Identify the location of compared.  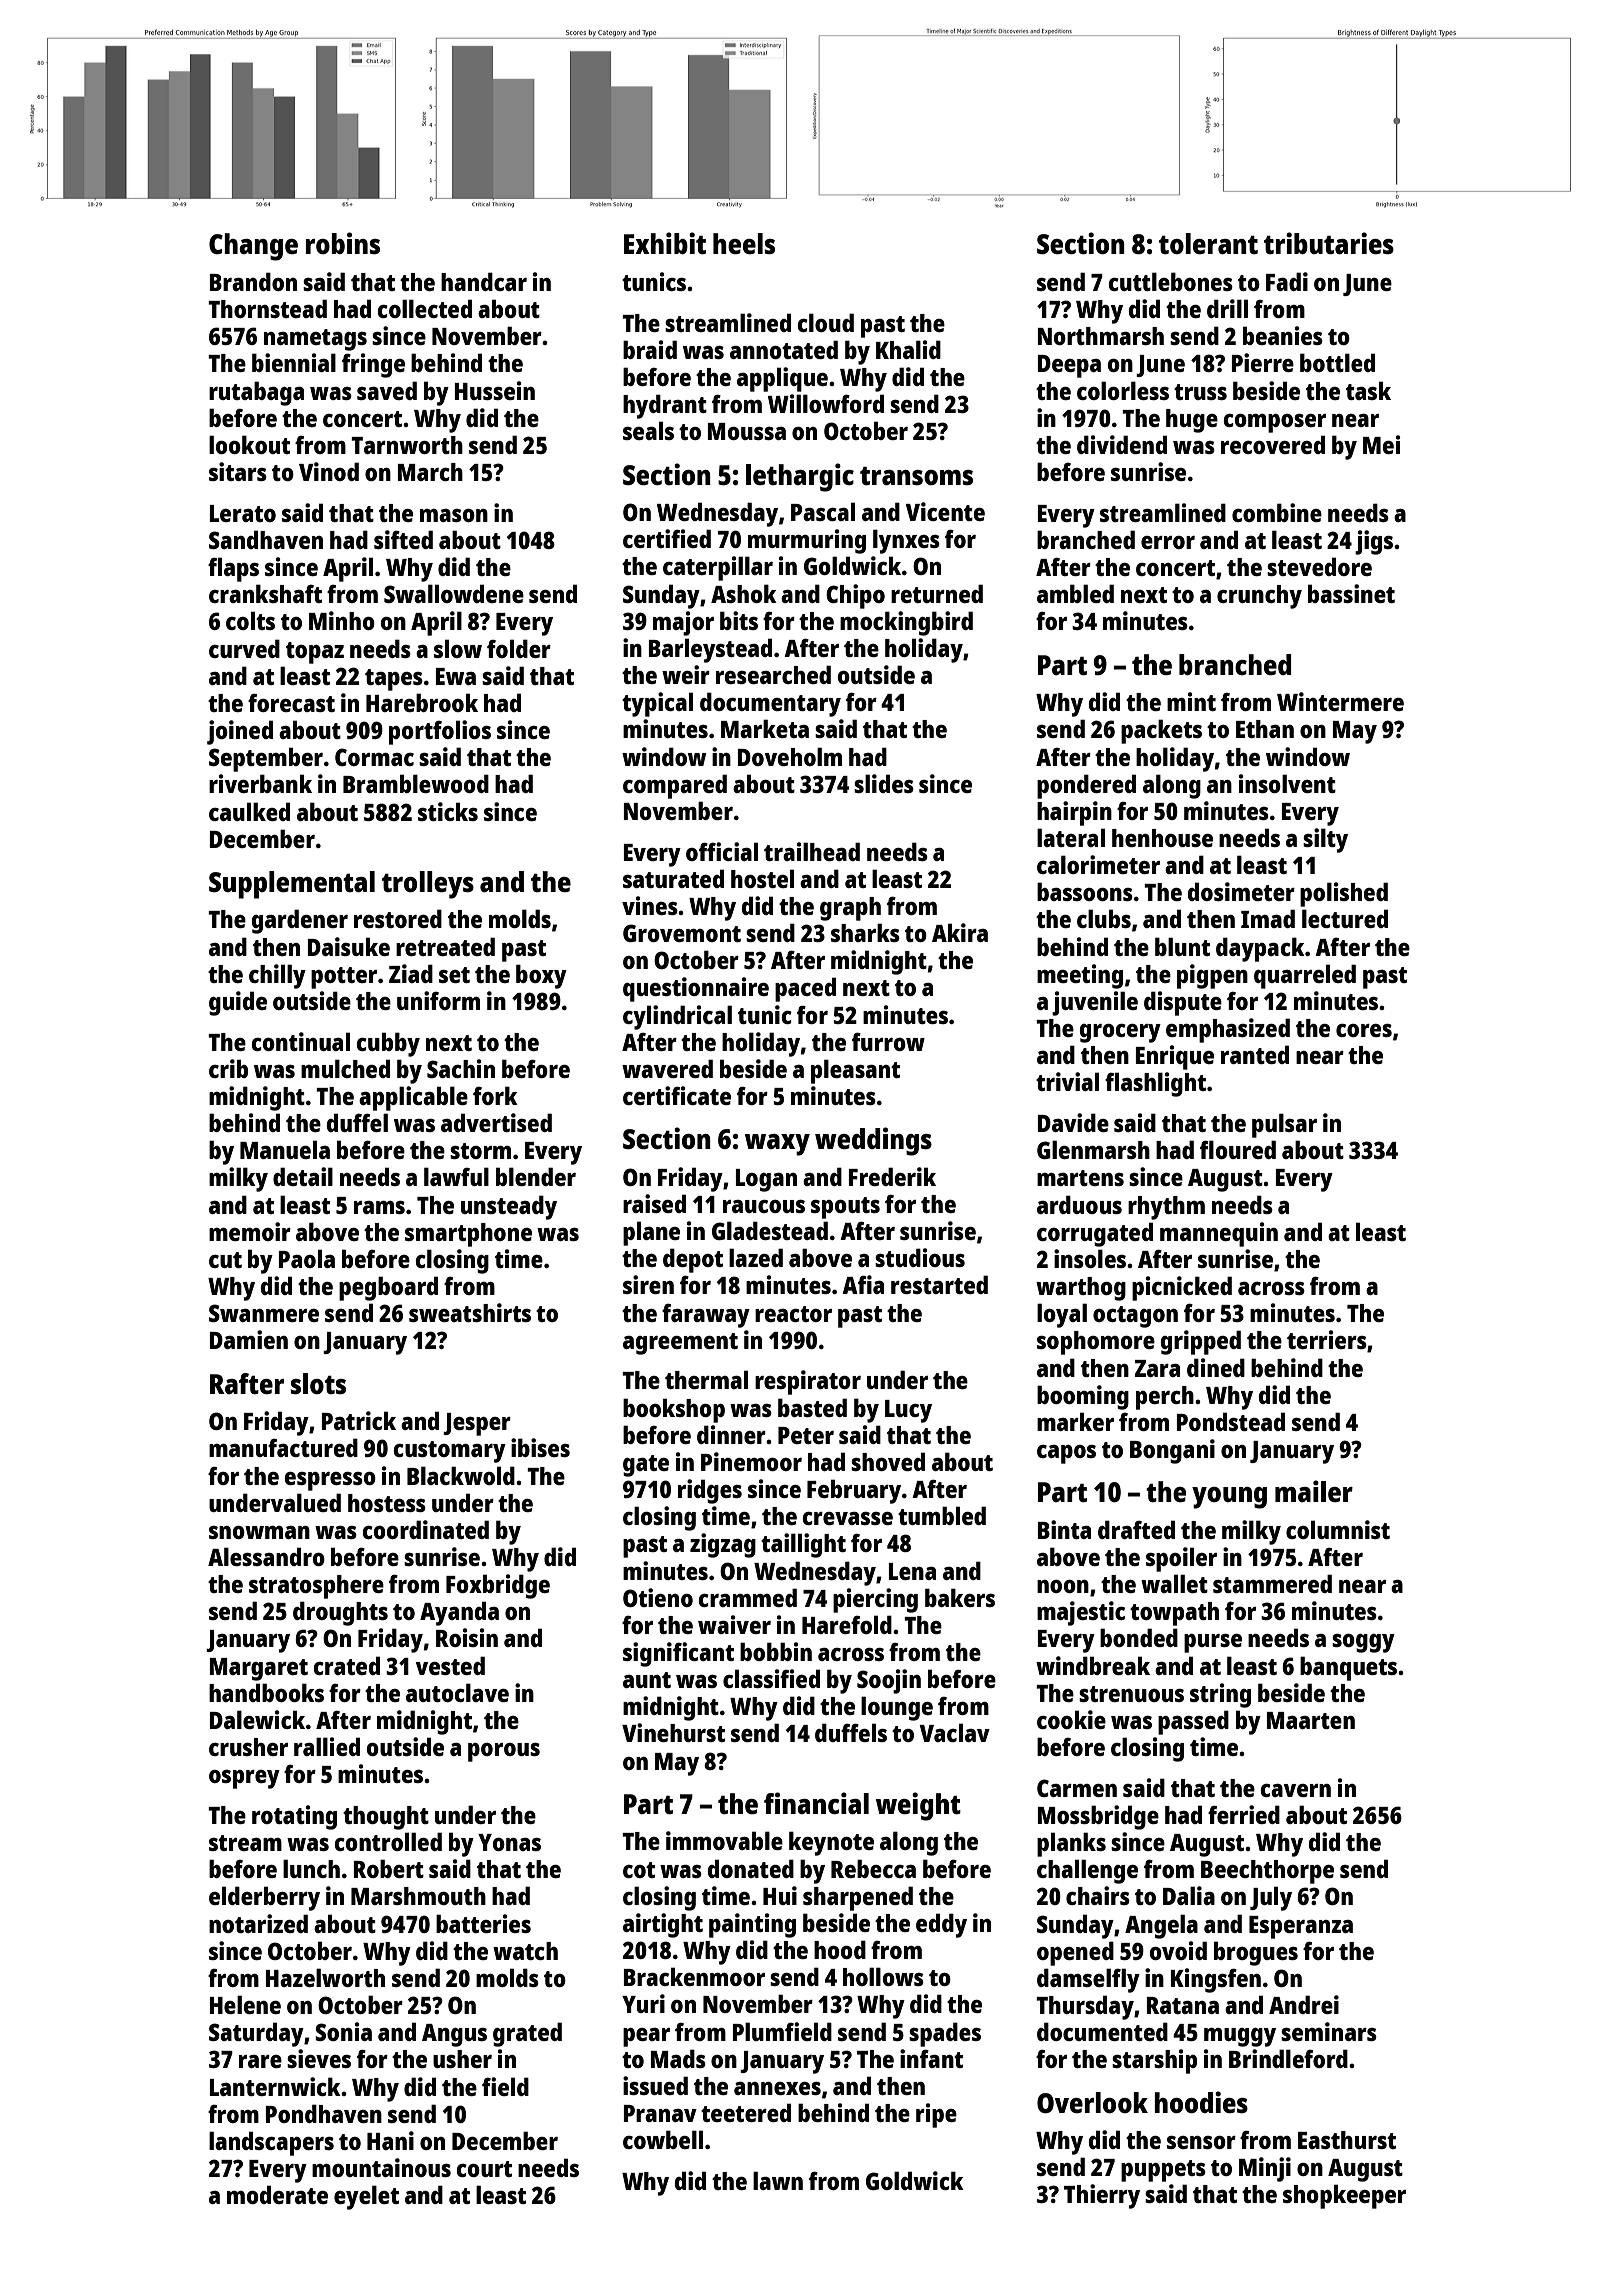
(675, 786).
